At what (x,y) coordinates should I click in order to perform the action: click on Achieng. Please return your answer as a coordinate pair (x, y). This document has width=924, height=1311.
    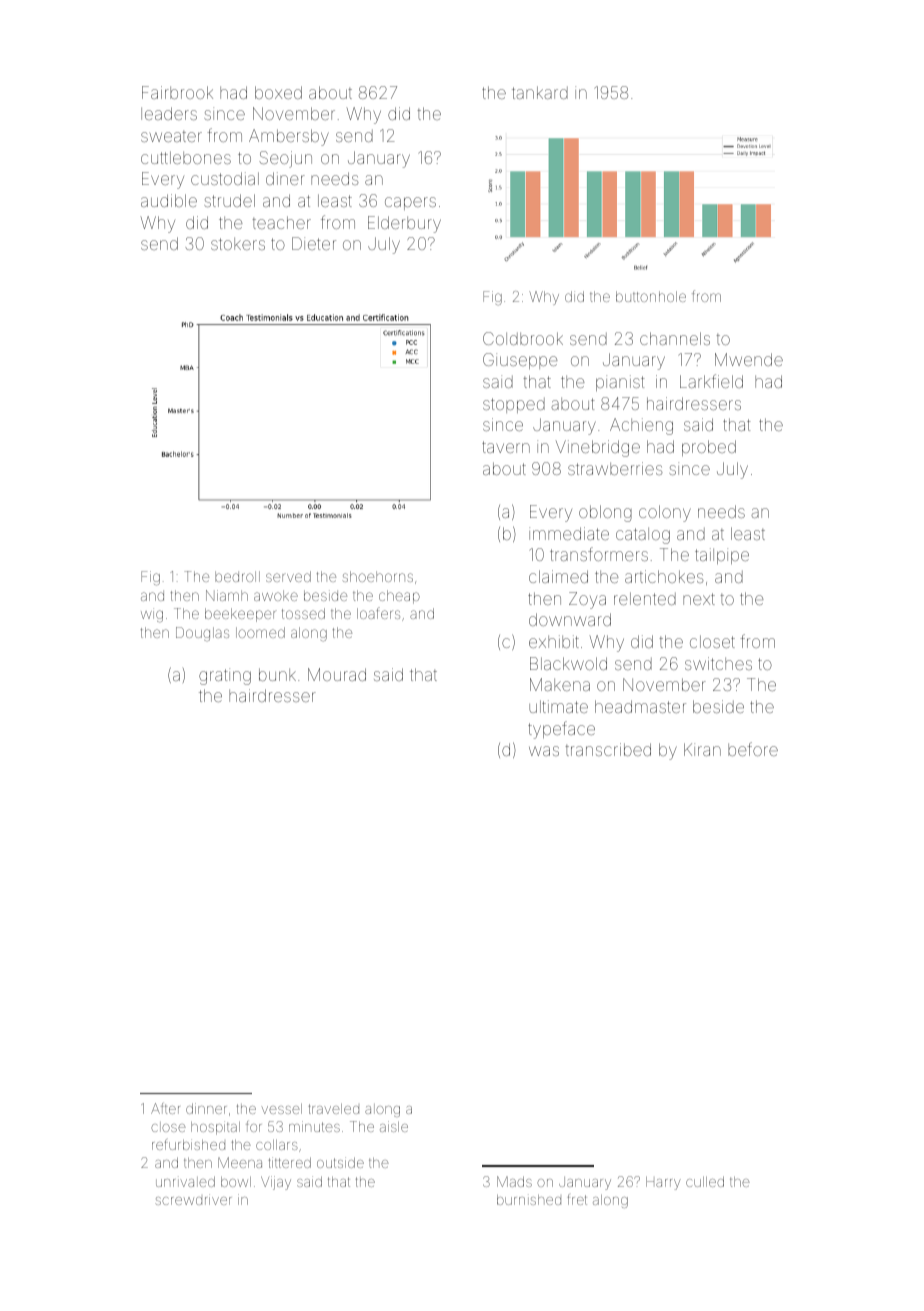
    Looking at the image, I should click on (641, 426).
